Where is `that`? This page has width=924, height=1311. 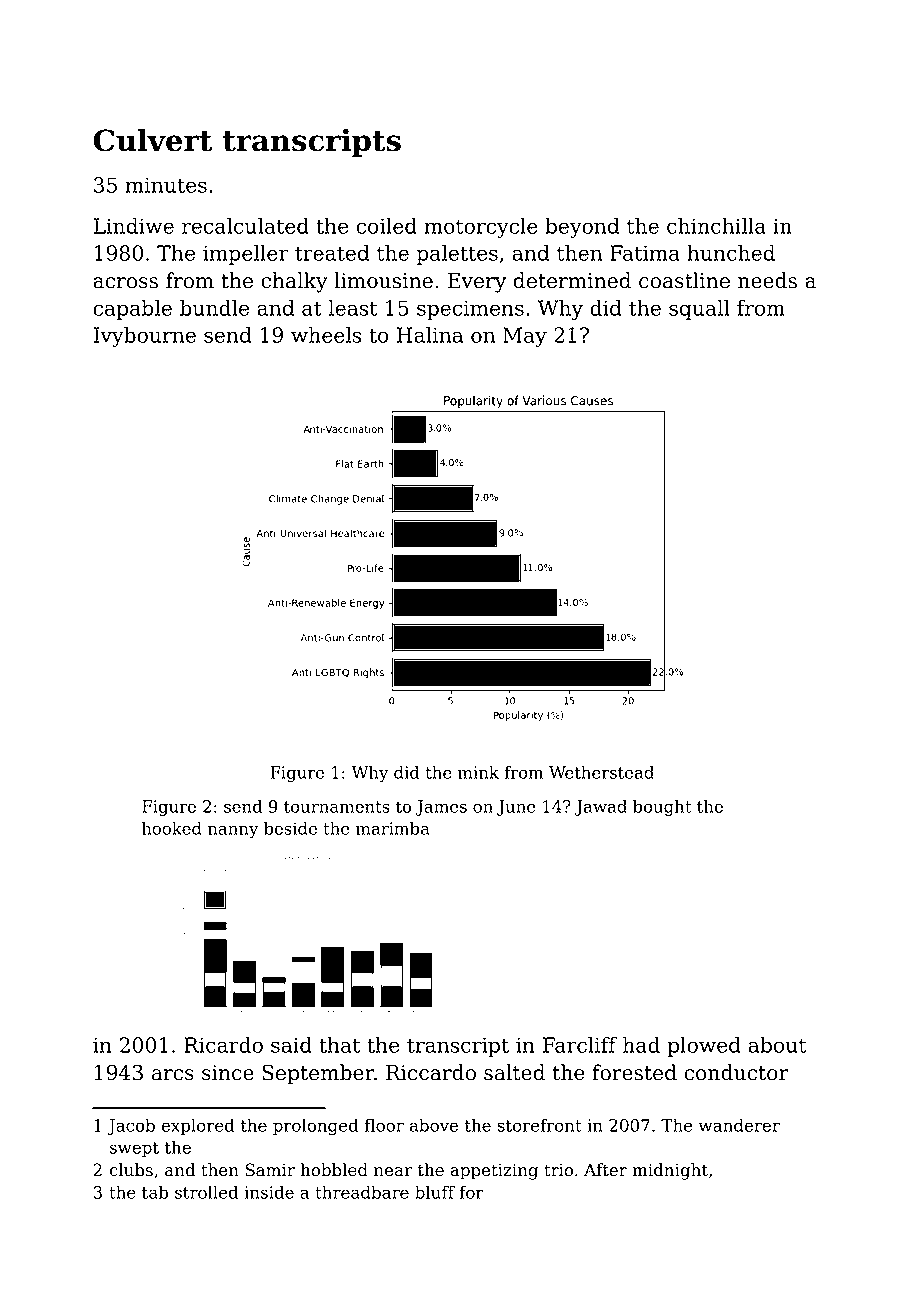
that is located at coordinates (339, 1045).
